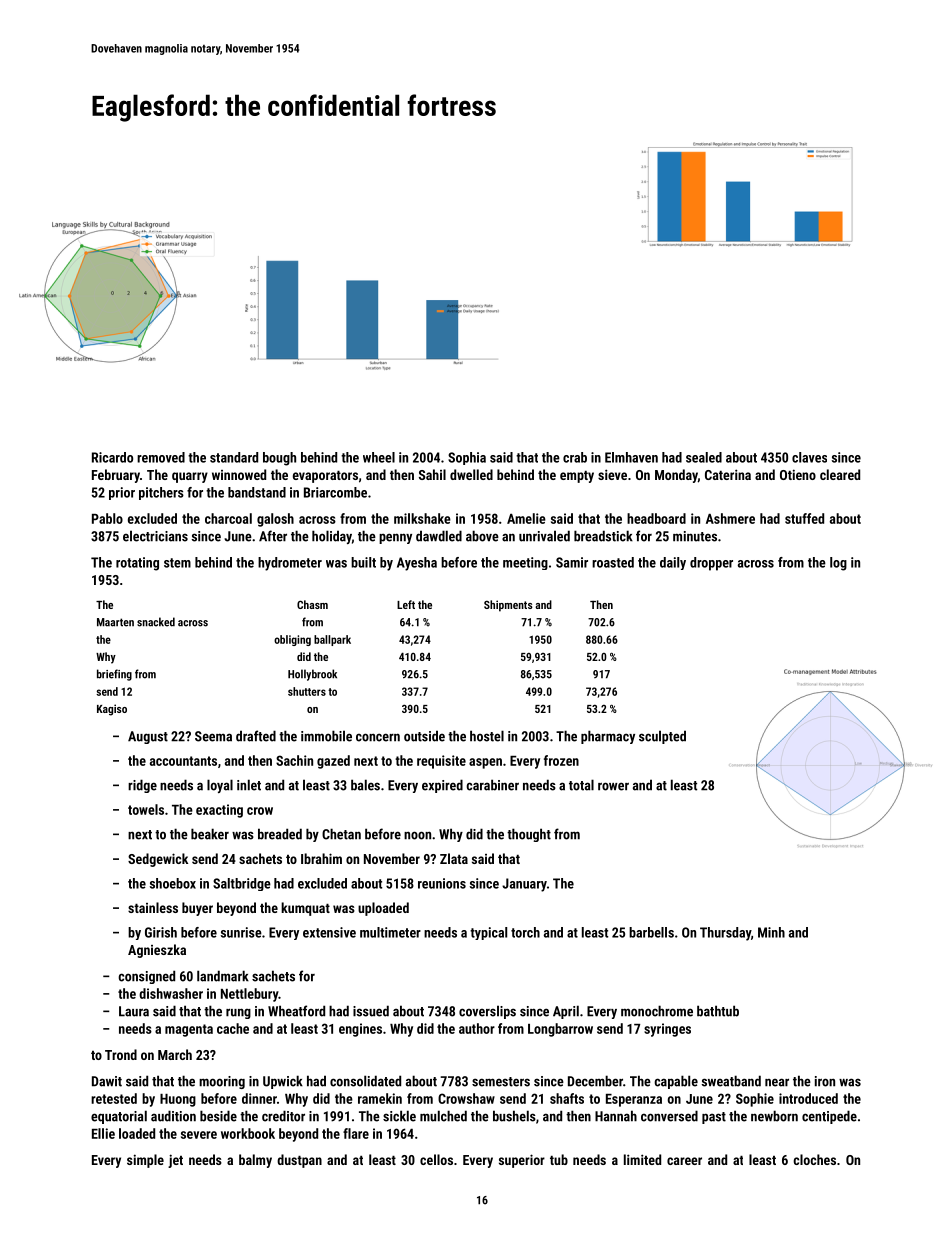 Image resolution: width=952 pixels, height=1233 pixels. I want to click on Upwick, so click(283, 1082).
